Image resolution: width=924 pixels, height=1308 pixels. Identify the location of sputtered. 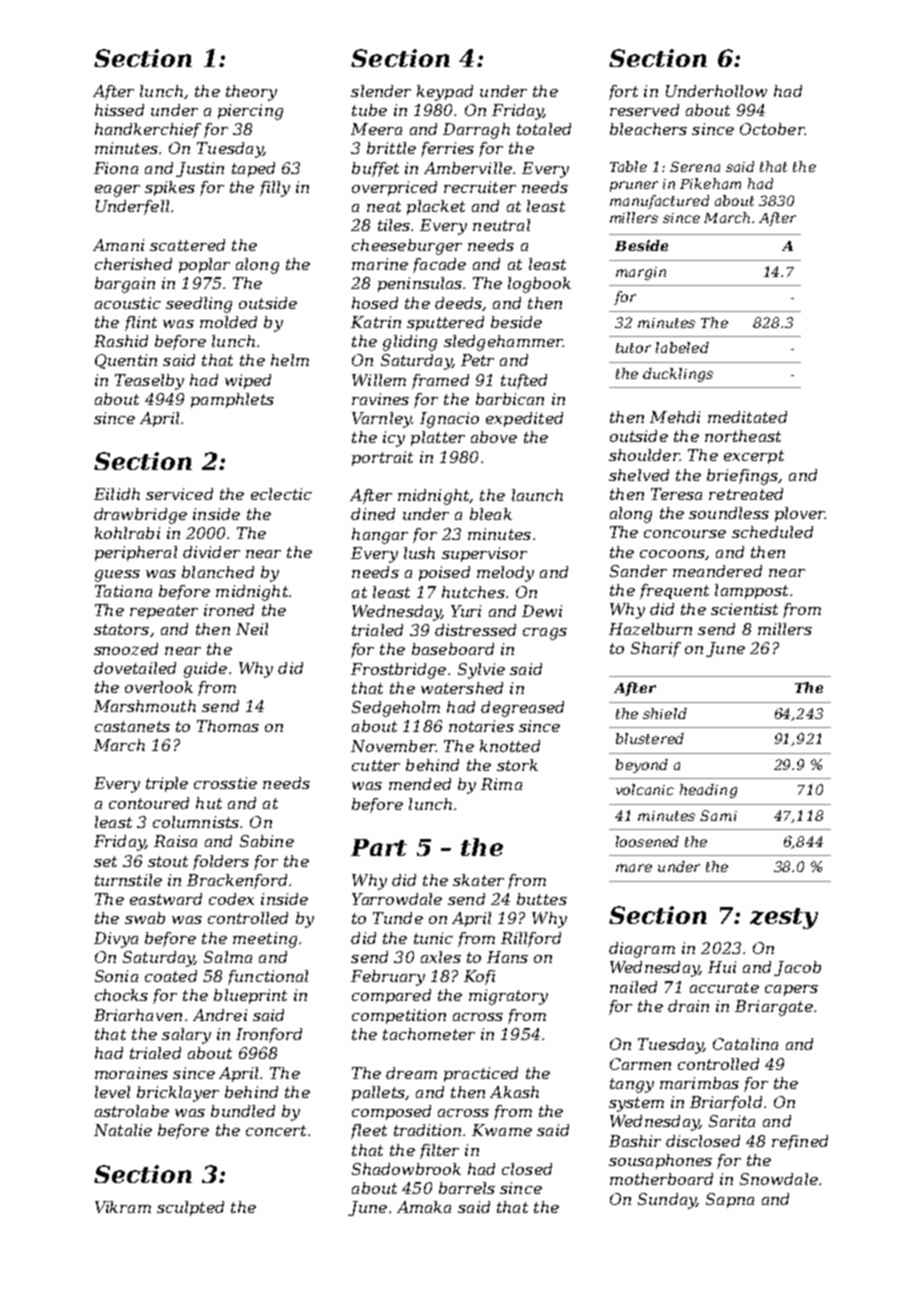
(445, 323).
